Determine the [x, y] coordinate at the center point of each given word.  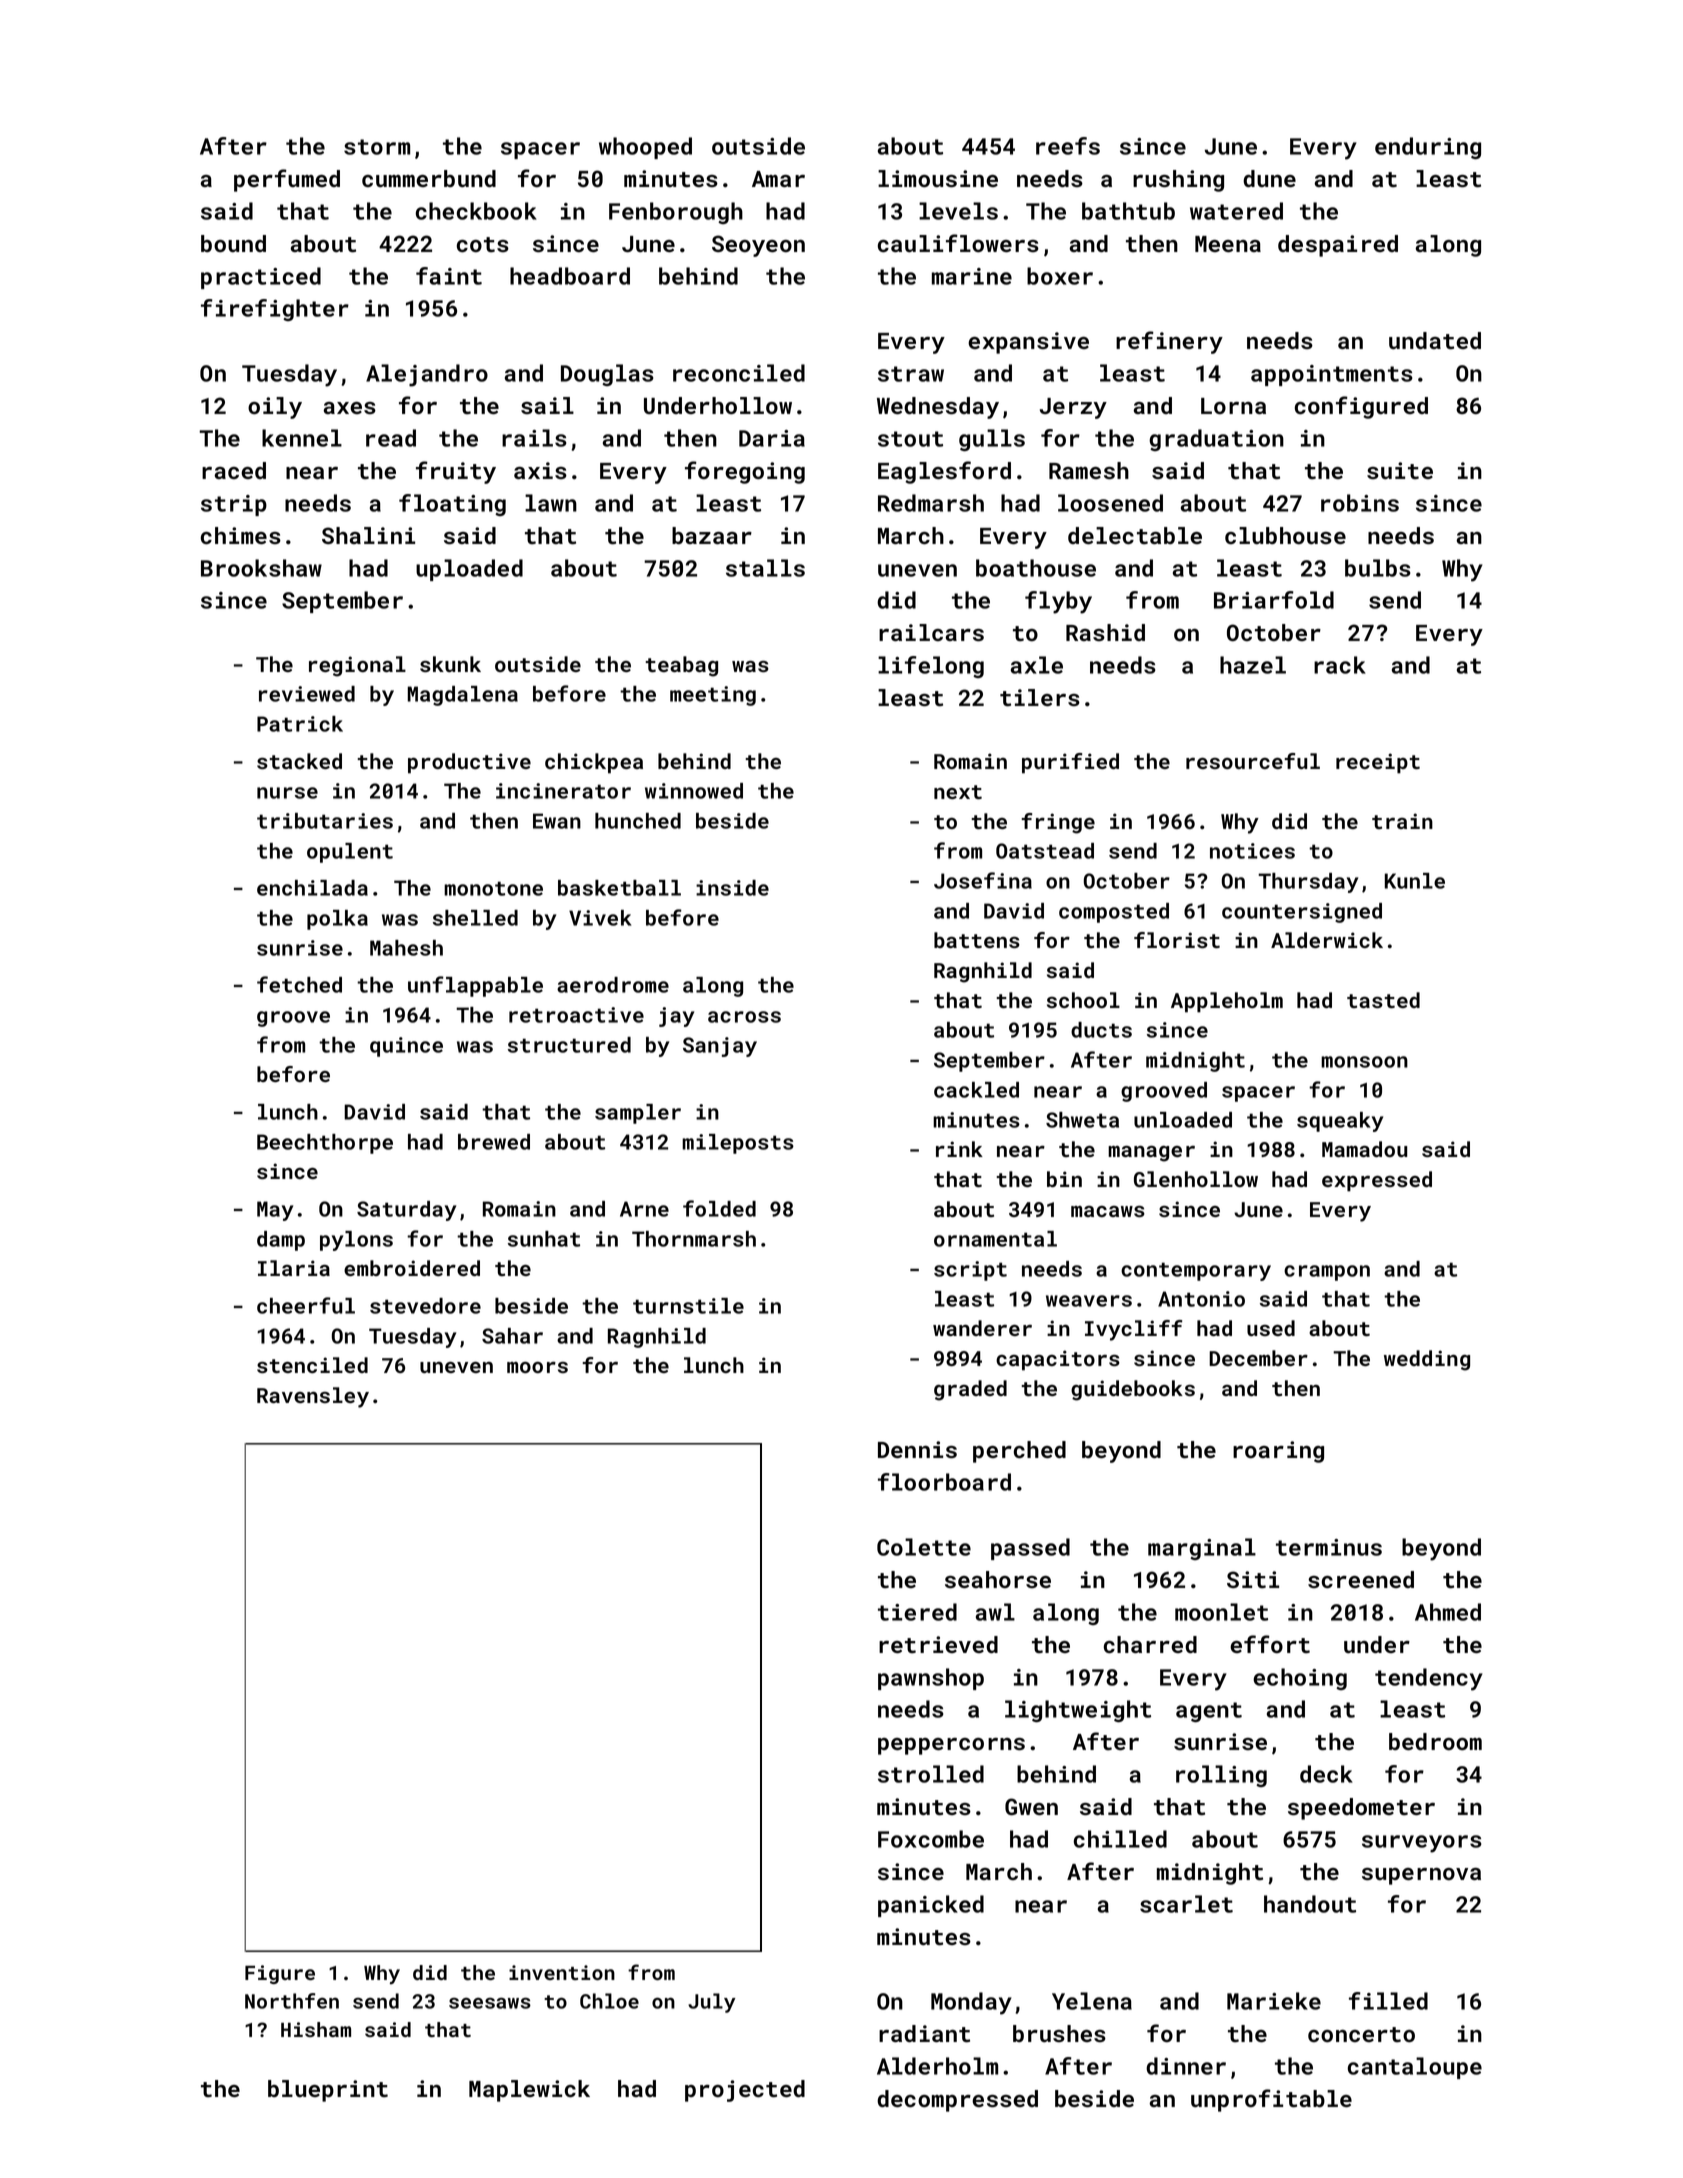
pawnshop [931, 1679]
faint [449, 276]
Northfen [292, 2001]
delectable [1135, 535]
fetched [299, 984]
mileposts [738, 1144]
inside [732, 888]
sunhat [544, 1239]
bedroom [1435, 1741]
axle [1037, 665]
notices [1252, 851]
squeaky [1340, 1122]
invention [562, 1972]
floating [452, 505]
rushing [1178, 181]
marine [972, 276]
